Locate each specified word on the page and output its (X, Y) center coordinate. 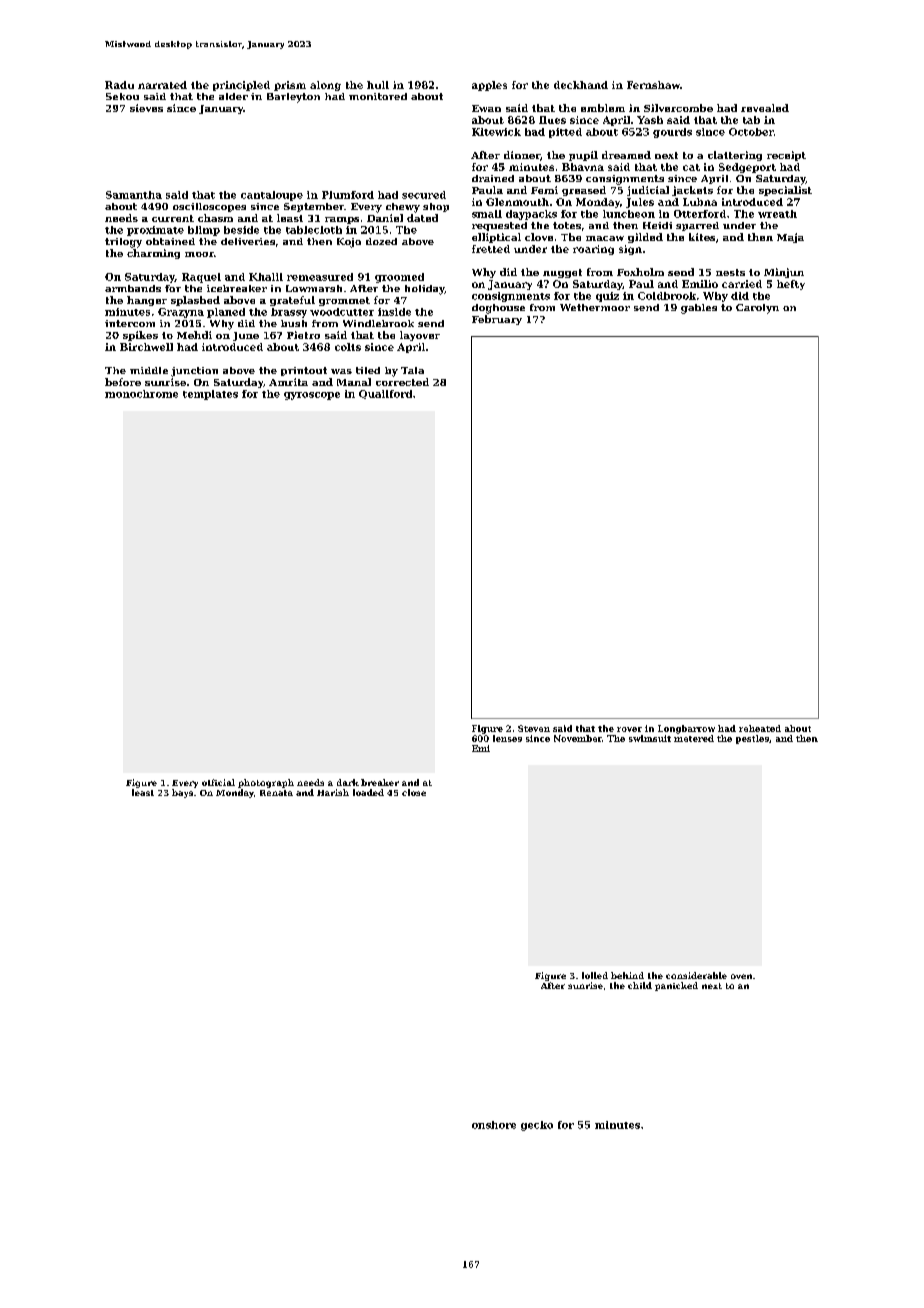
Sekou (122, 96)
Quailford (385, 394)
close (414, 792)
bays (182, 793)
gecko (537, 1126)
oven (741, 976)
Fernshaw (653, 85)
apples (489, 86)
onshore (494, 1125)
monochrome (141, 394)
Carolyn (757, 309)
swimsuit (650, 738)
